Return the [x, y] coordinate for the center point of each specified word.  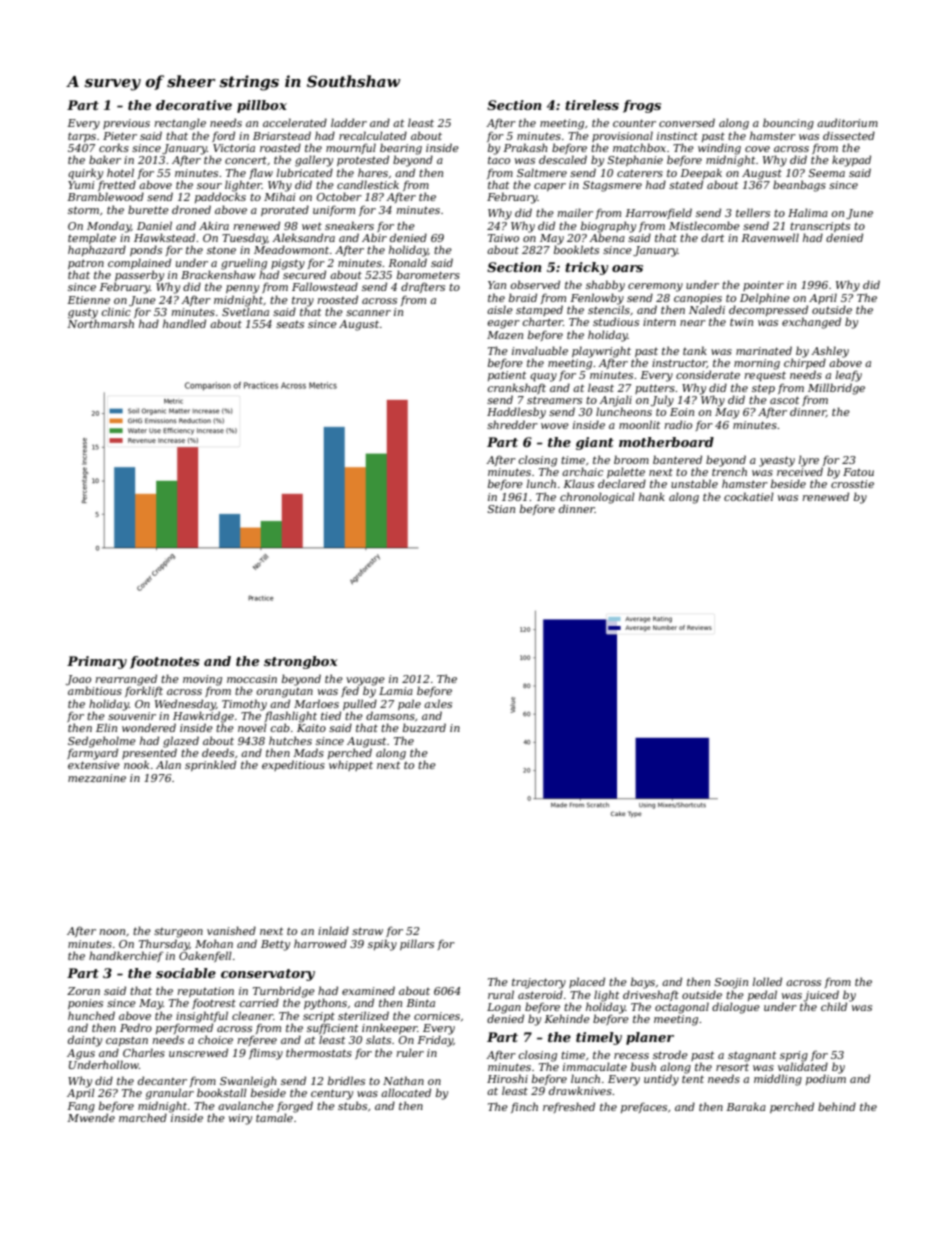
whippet [351, 765]
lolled [767, 981]
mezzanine [97, 778]
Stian [501, 509]
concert [246, 160]
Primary [97, 662]
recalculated [373, 135]
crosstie [852, 484]
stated [686, 184]
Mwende [91, 1117]
